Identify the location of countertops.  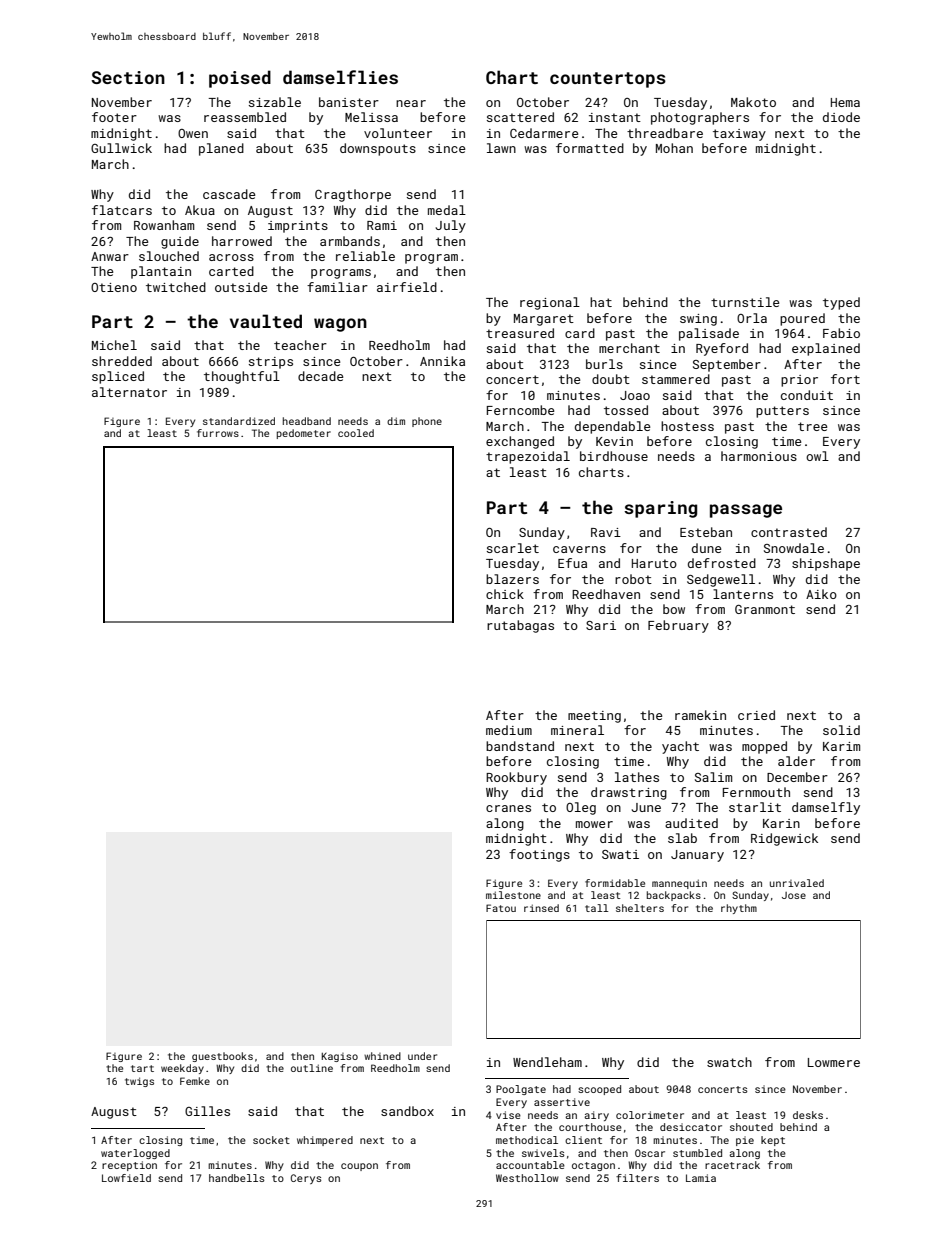
(608, 80).
